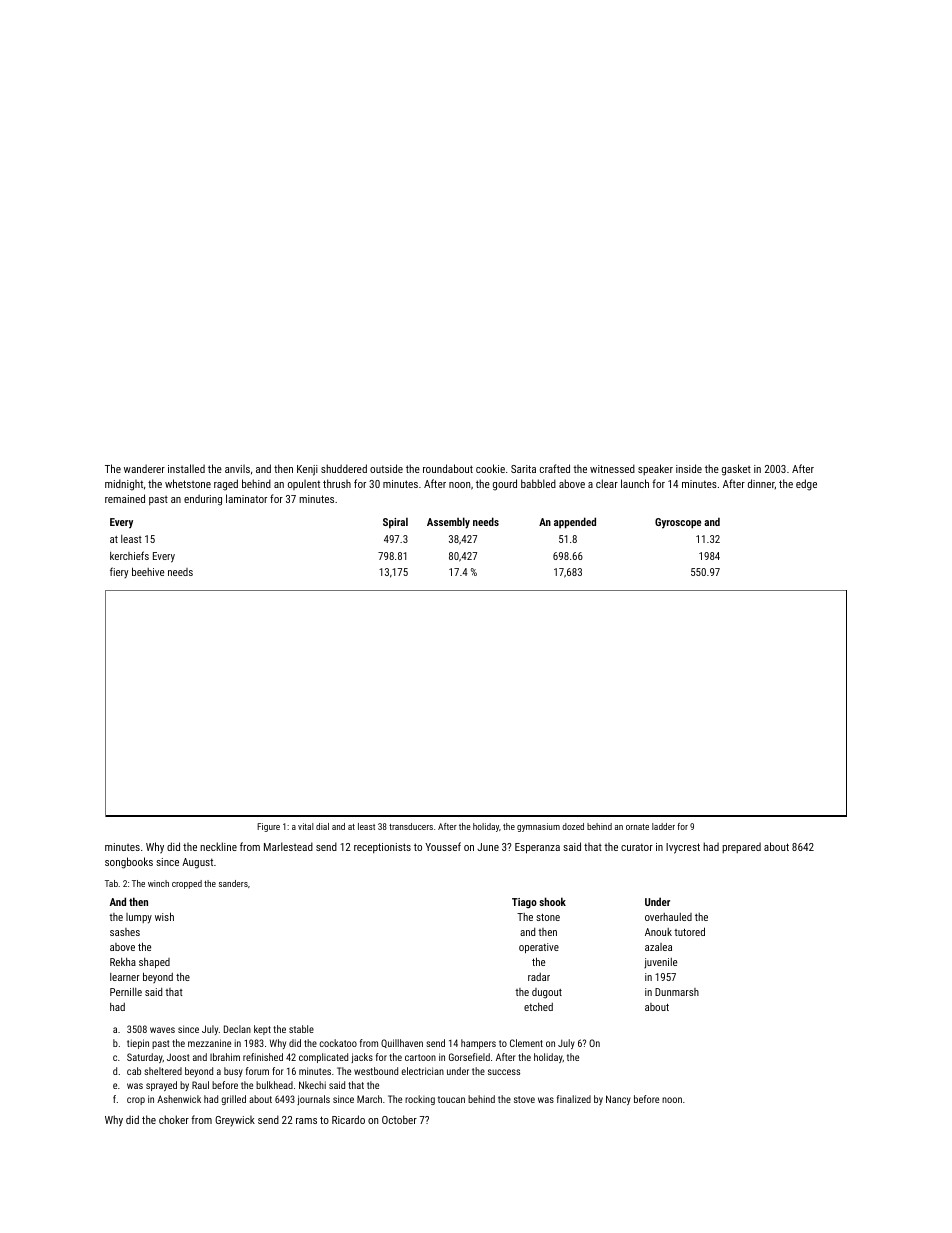 Image resolution: width=952 pixels, height=1233 pixels. I want to click on songbooks, so click(129, 863).
